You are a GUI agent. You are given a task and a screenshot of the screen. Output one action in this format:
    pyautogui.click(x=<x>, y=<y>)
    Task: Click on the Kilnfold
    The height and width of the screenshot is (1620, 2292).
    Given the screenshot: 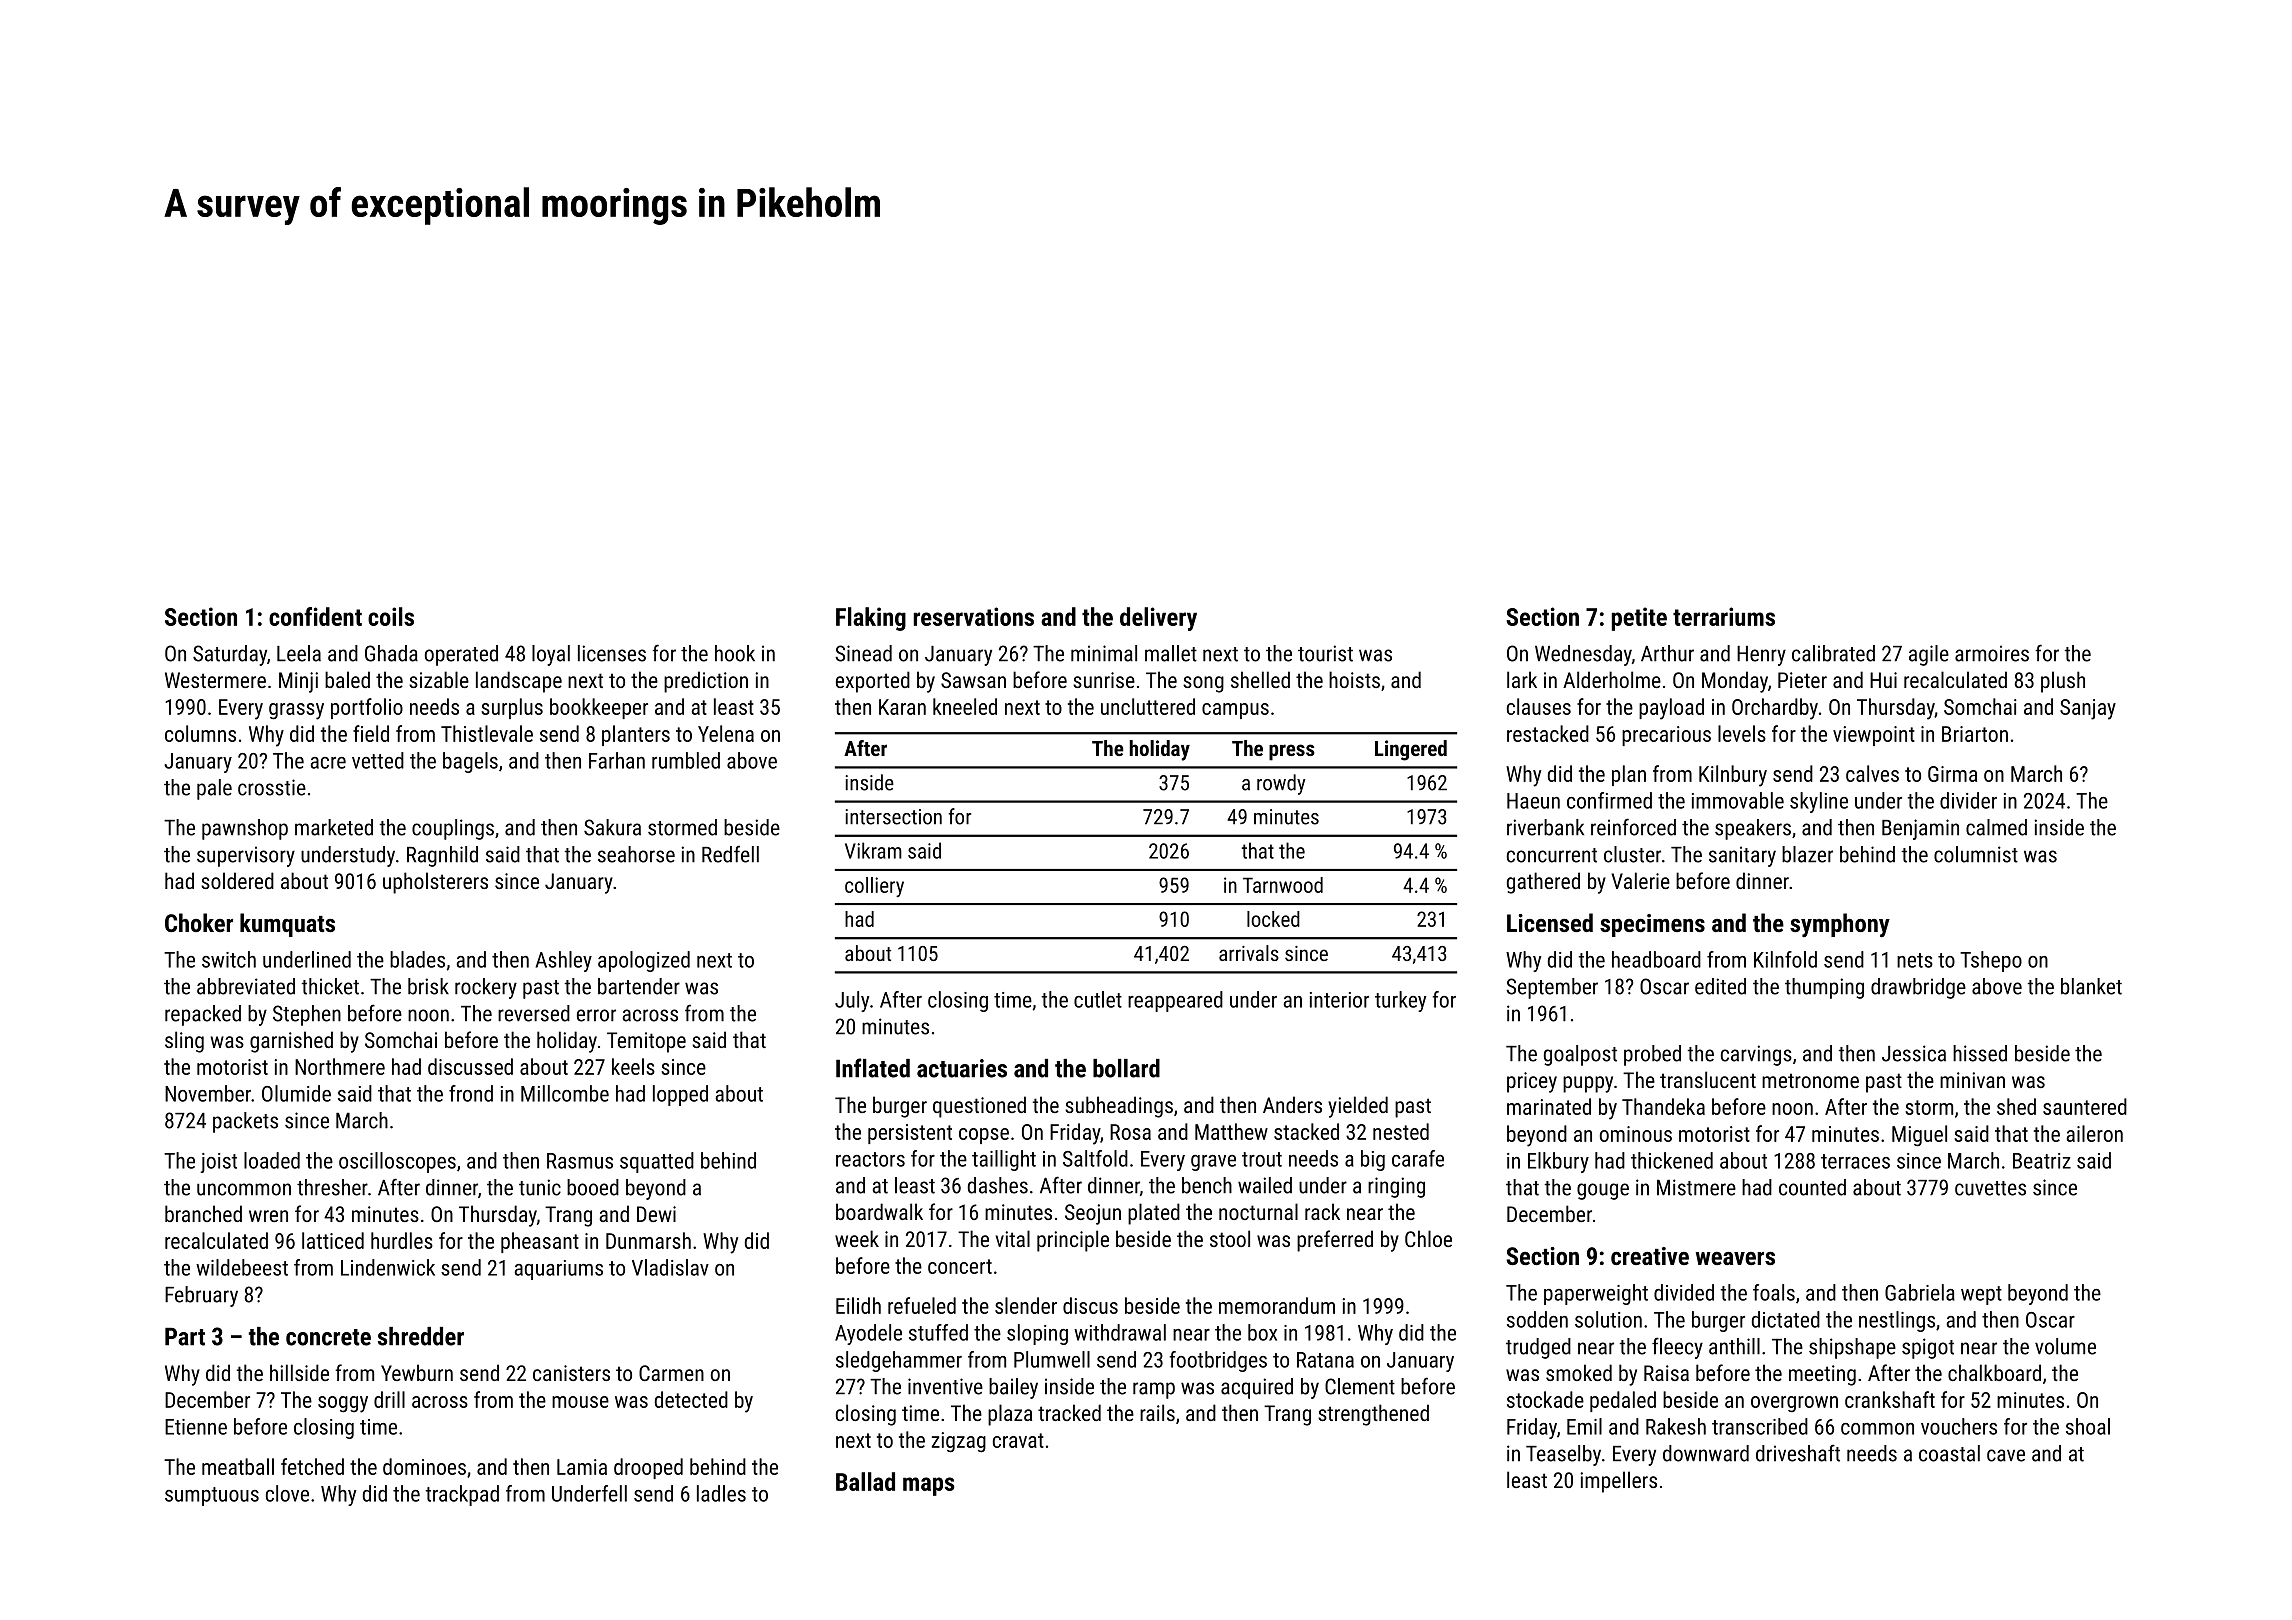 What is the action you would take?
    pyautogui.click(x=1785, y=959)
